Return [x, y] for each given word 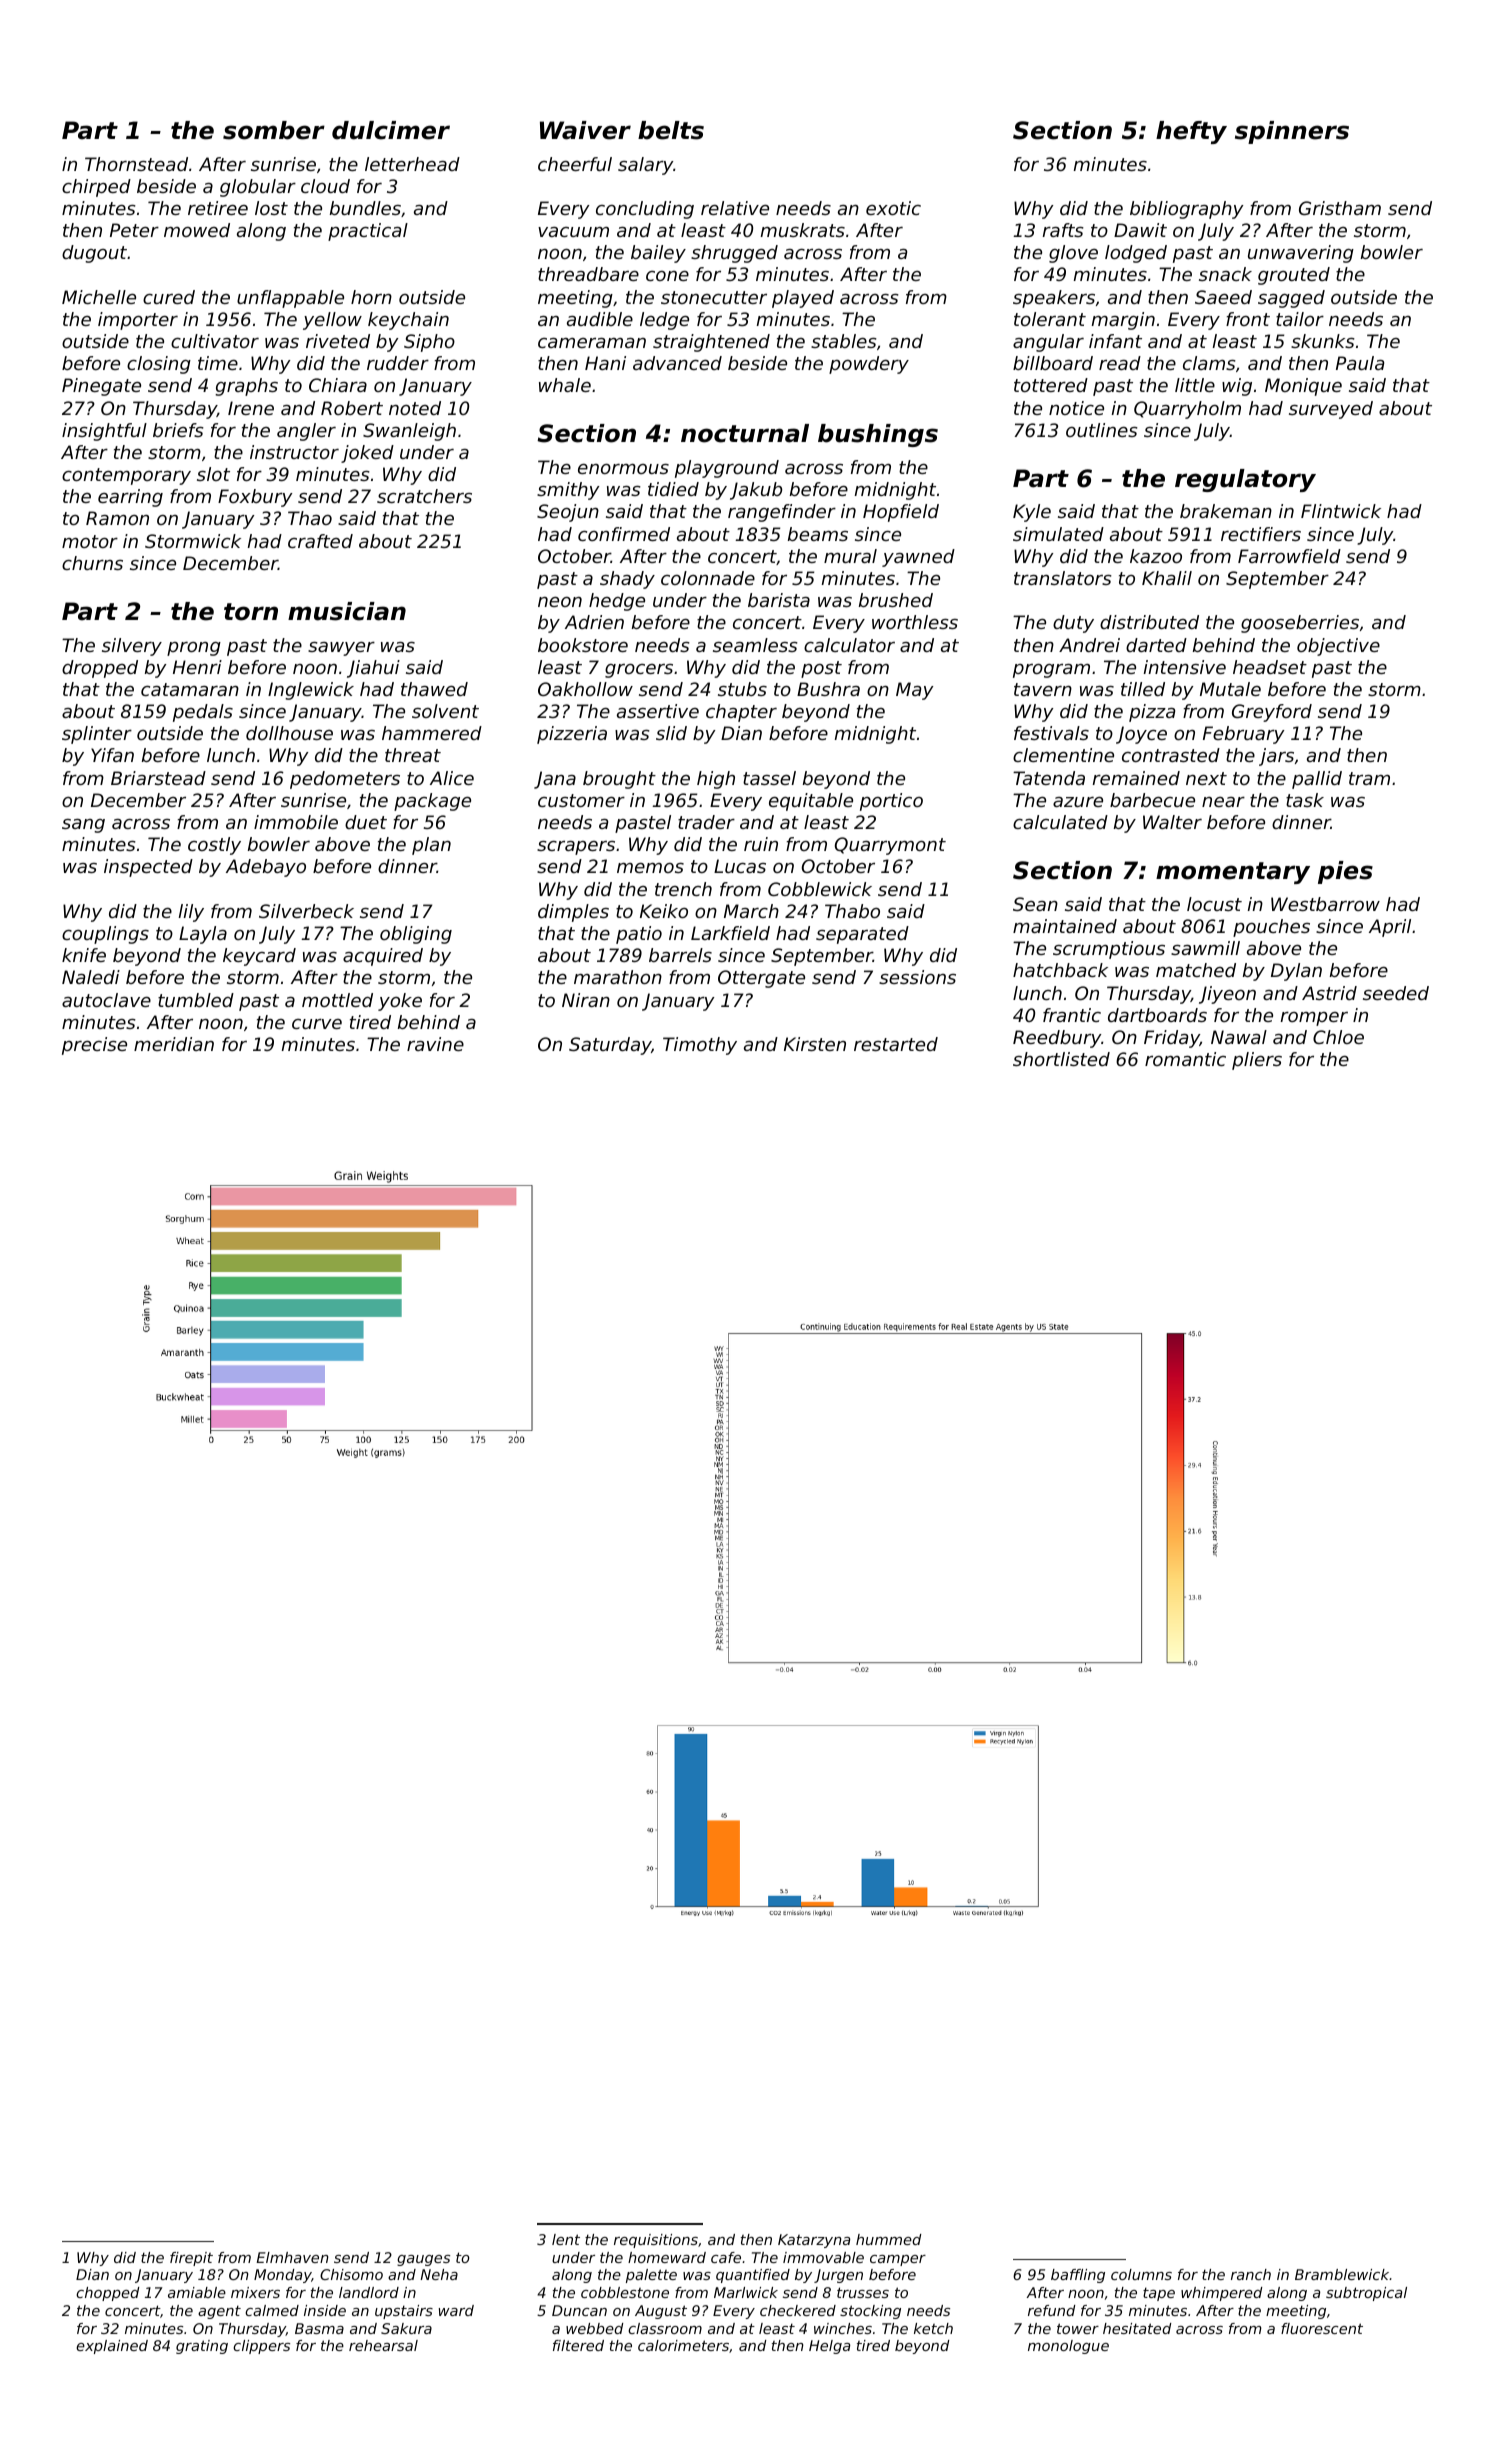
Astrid [1329, 993]
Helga [829, 2347]
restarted [896, 1044]
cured [169, 297]
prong [194, 649]
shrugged [734, 254]
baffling [1078, 2276]
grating [202, 2347]
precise [94, 1046]
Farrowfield [1289, 556]
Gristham [1340, 208]
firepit [191, 2259]
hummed [889, 2239]
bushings [878, 435]
